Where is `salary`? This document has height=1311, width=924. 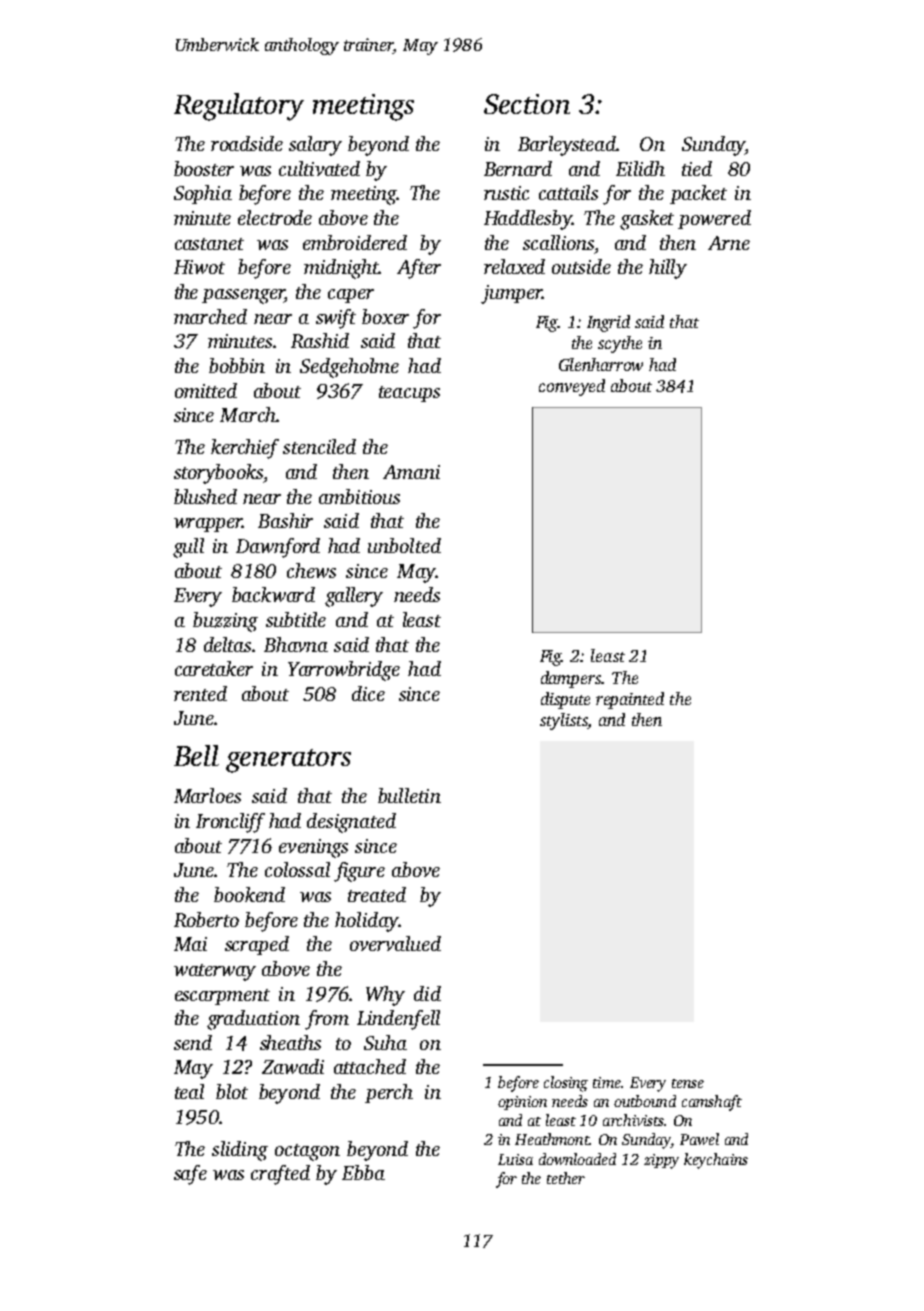
salary is located at coordinates (315, 146).
